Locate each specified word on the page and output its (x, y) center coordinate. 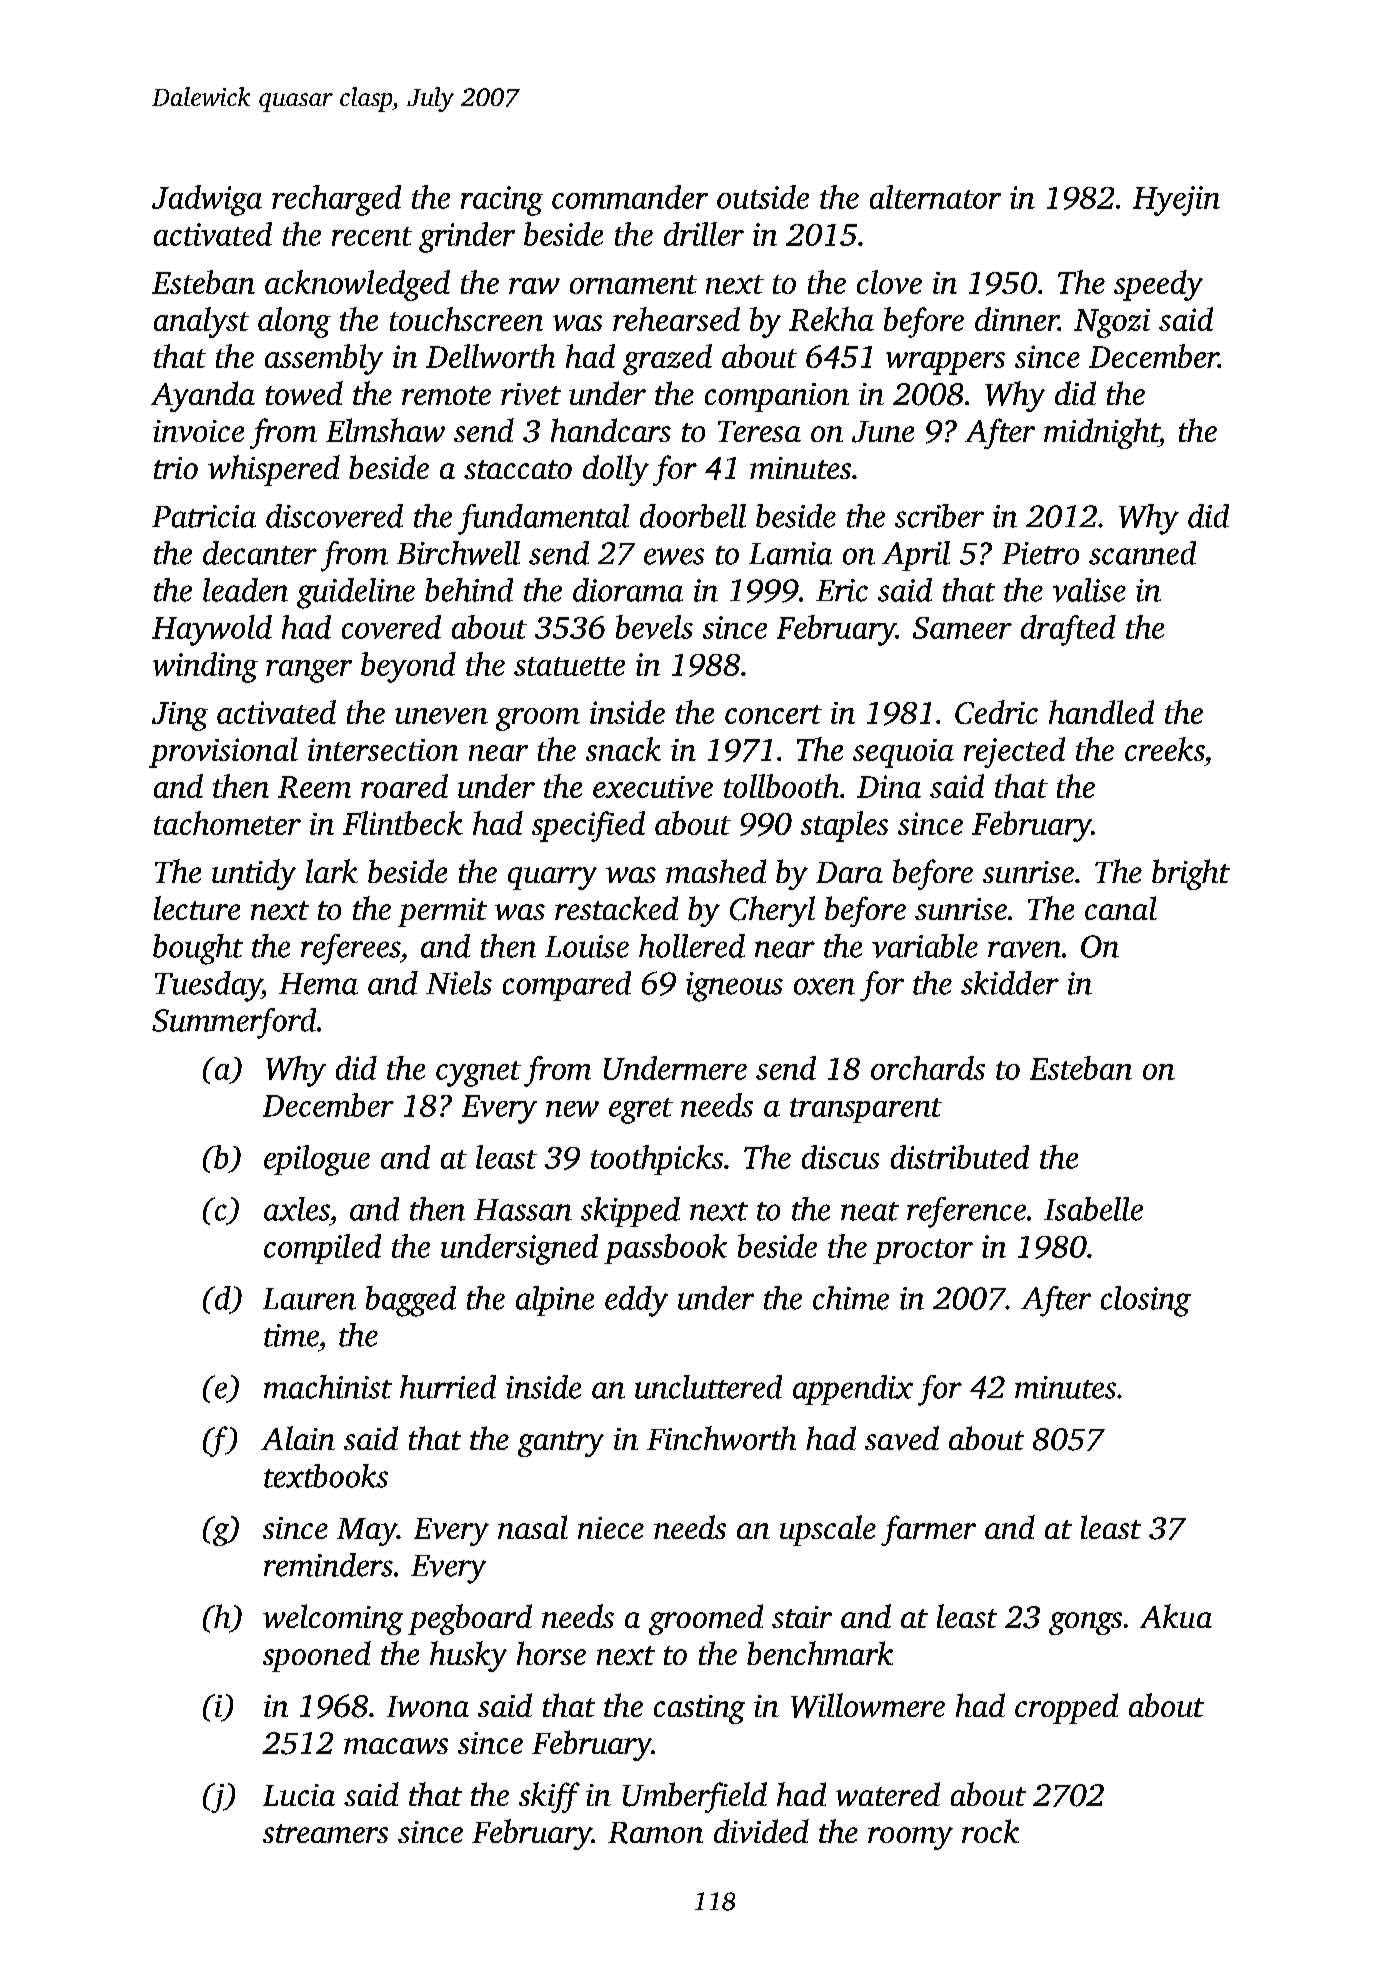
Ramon (655, 1833)
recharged (336, 200)
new (572, 1109)
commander (630, 197)
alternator (935, 197)
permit (442, 912)
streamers (325, 1833)
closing (1146, 1301)
